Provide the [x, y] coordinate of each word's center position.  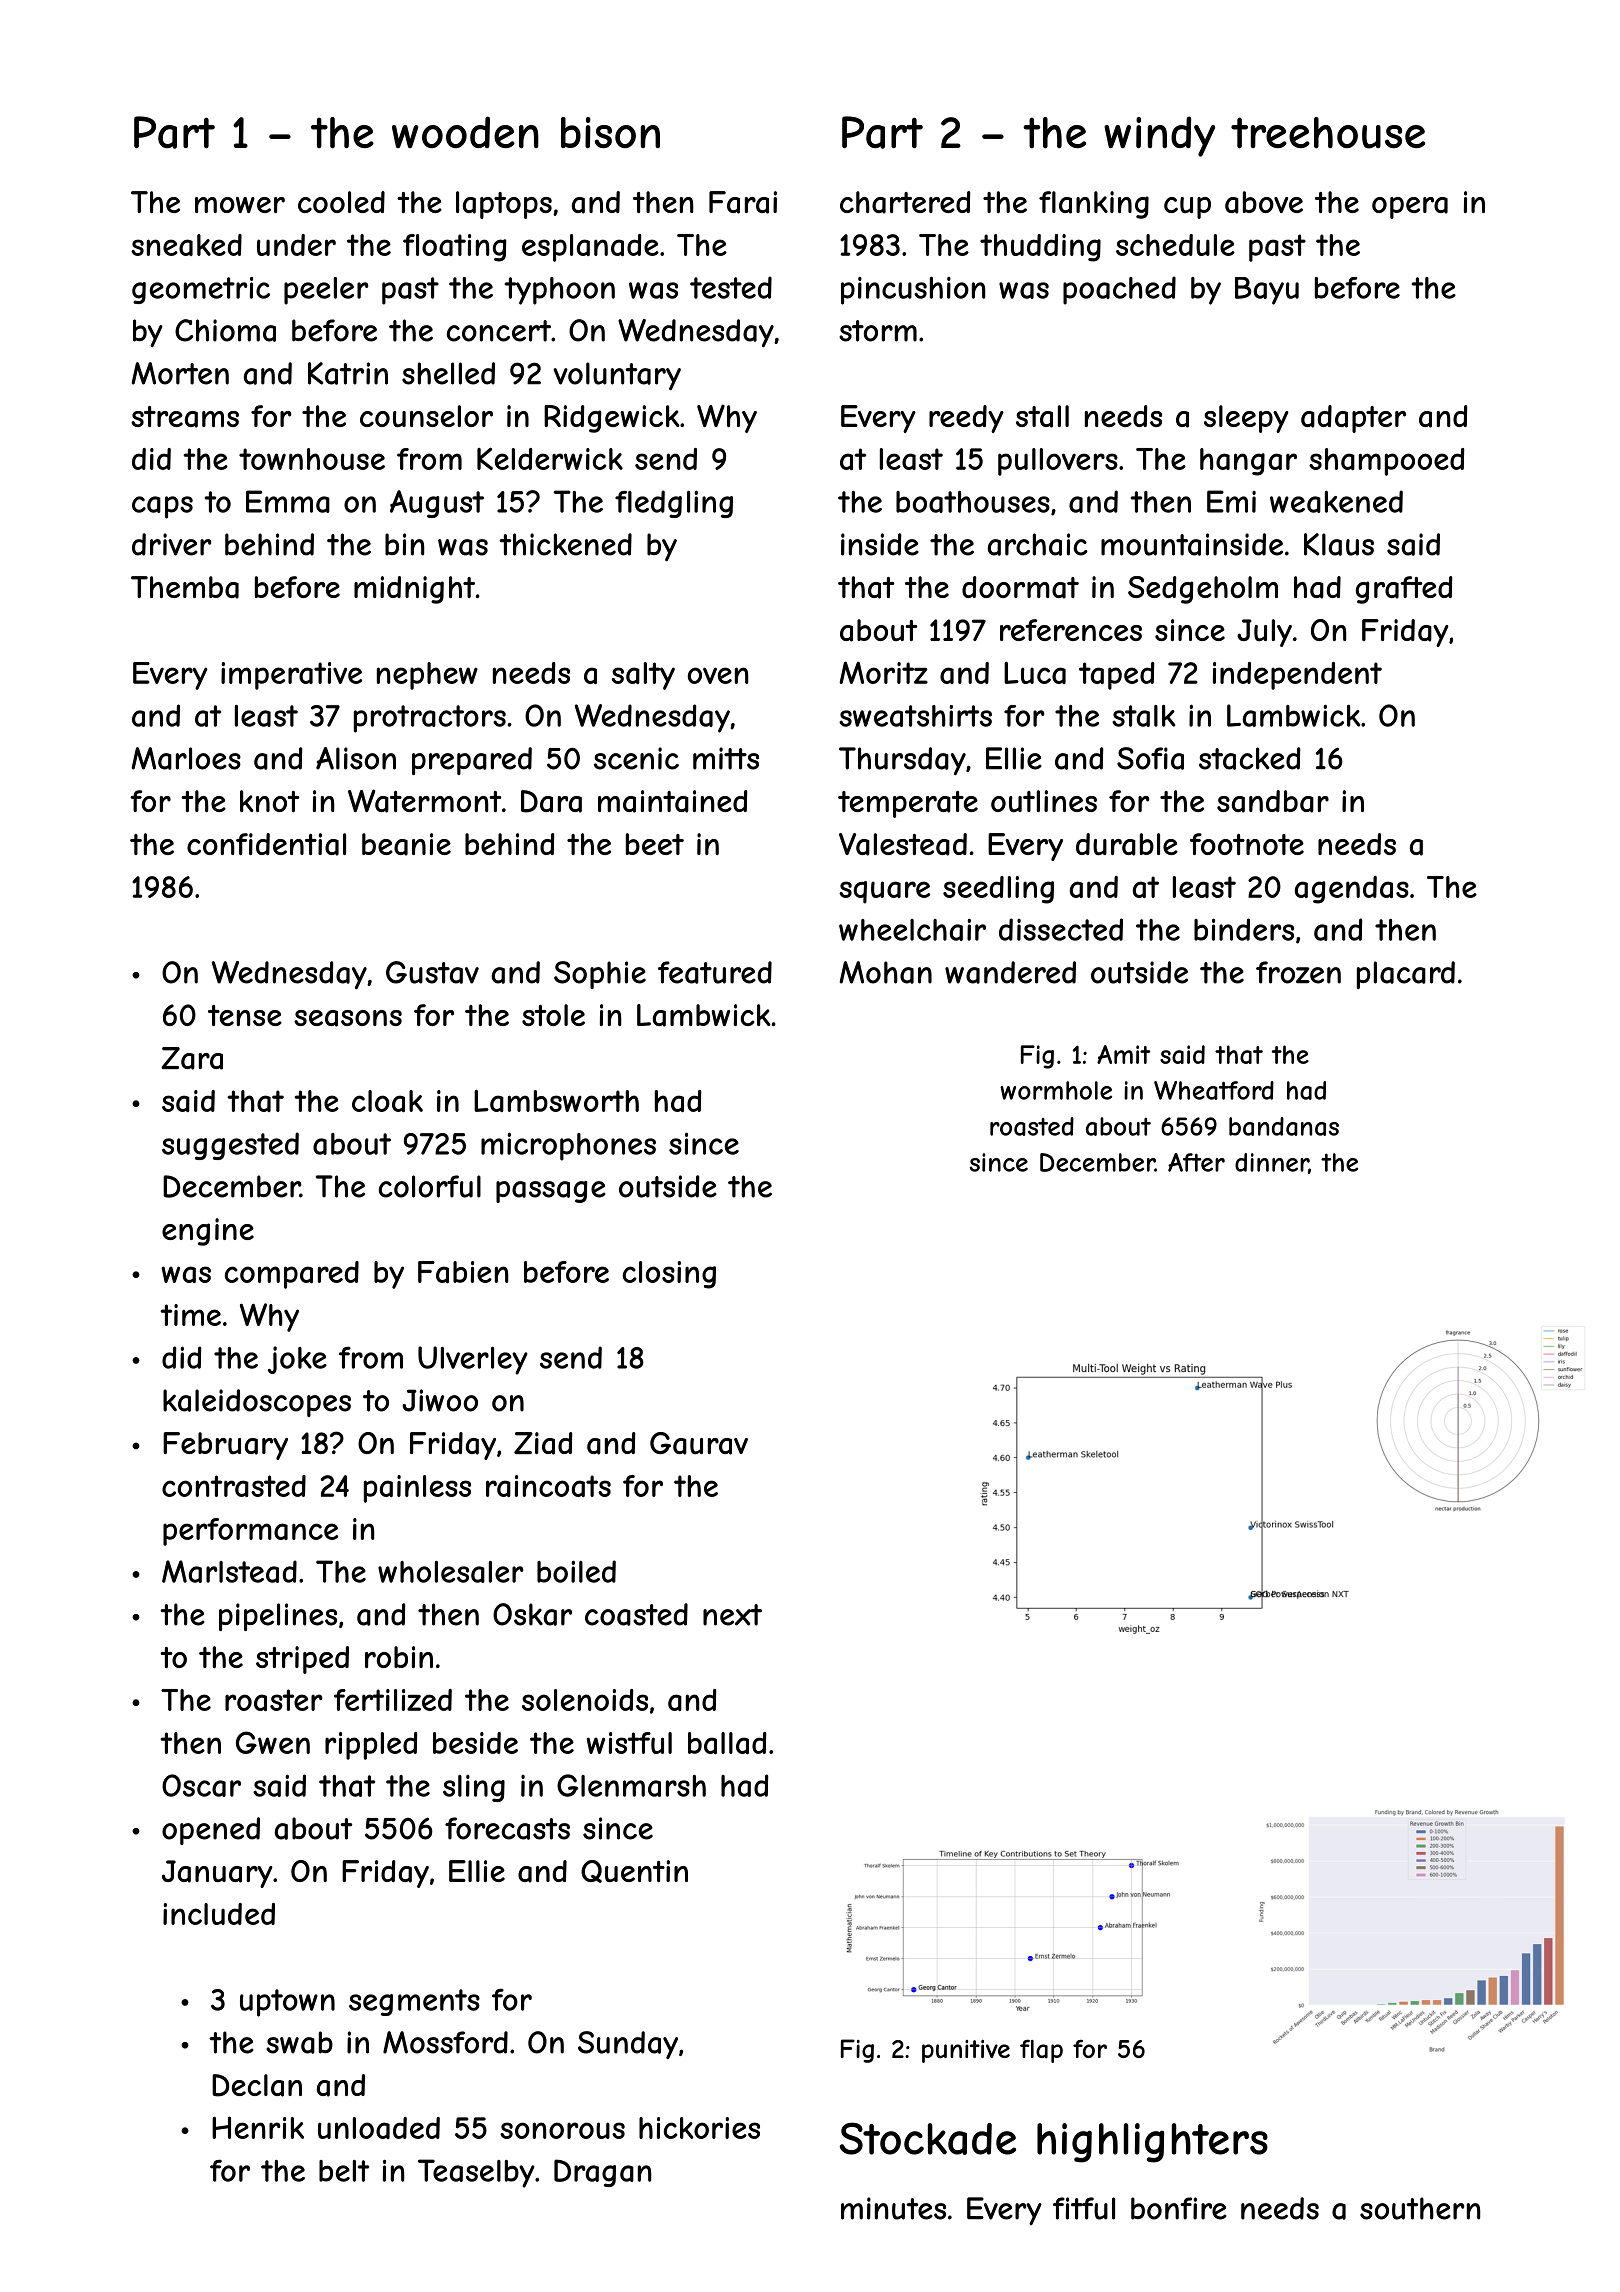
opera [1410, 208]
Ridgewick [612, 419]
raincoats [548, 1486]
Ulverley [473, 1360]
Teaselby [476, 2173]
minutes [893, 2208]
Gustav [432, 972]
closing [669, 1275]
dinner [1272, 1163]
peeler [326, 291]
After [1196, 1162]
